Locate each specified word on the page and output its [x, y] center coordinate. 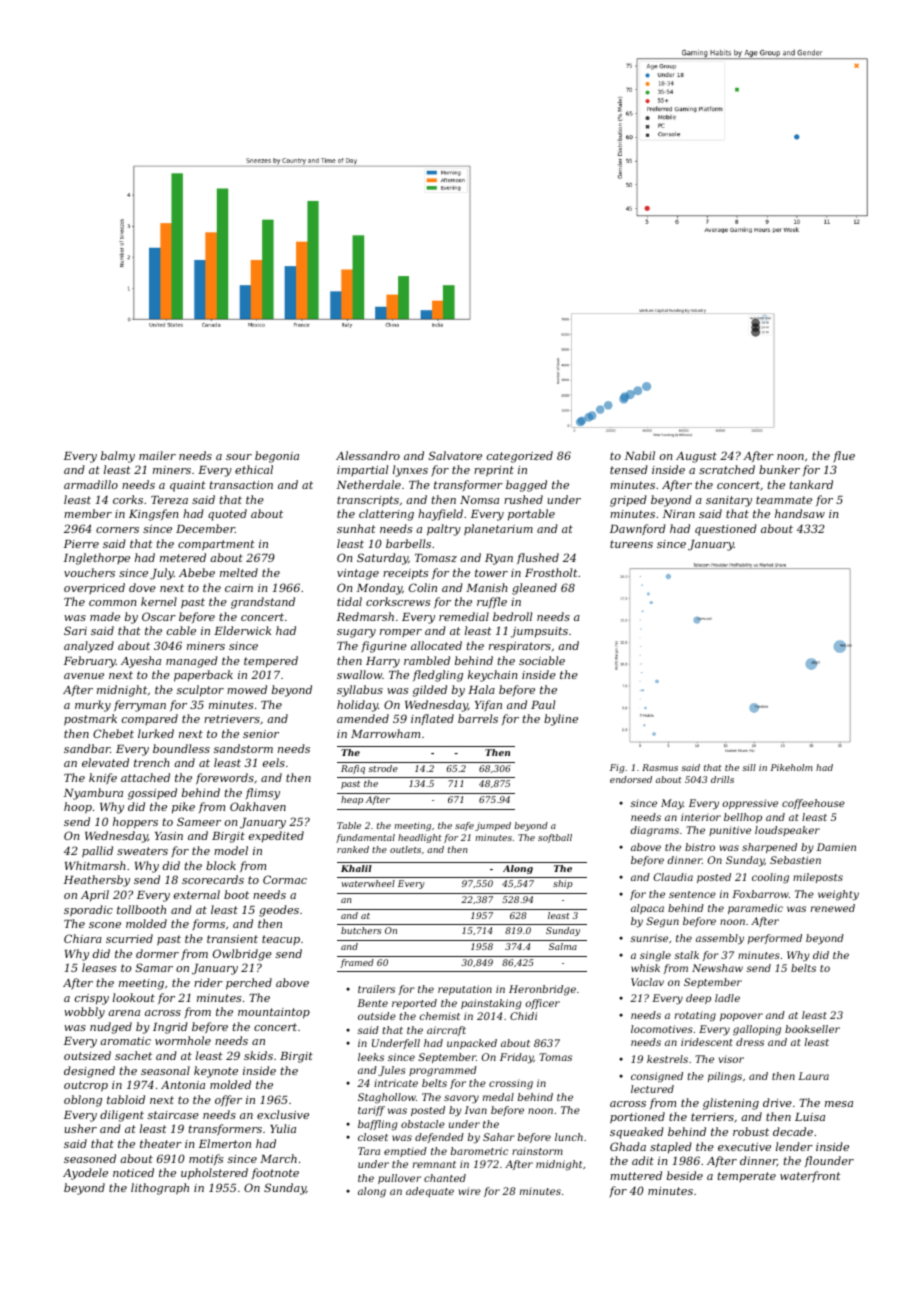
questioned [726, 530]
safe [464, 826]
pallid [97, 852]
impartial [362, 470]
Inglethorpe [97, 559]
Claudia [673, 877]
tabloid [126, 1099]
